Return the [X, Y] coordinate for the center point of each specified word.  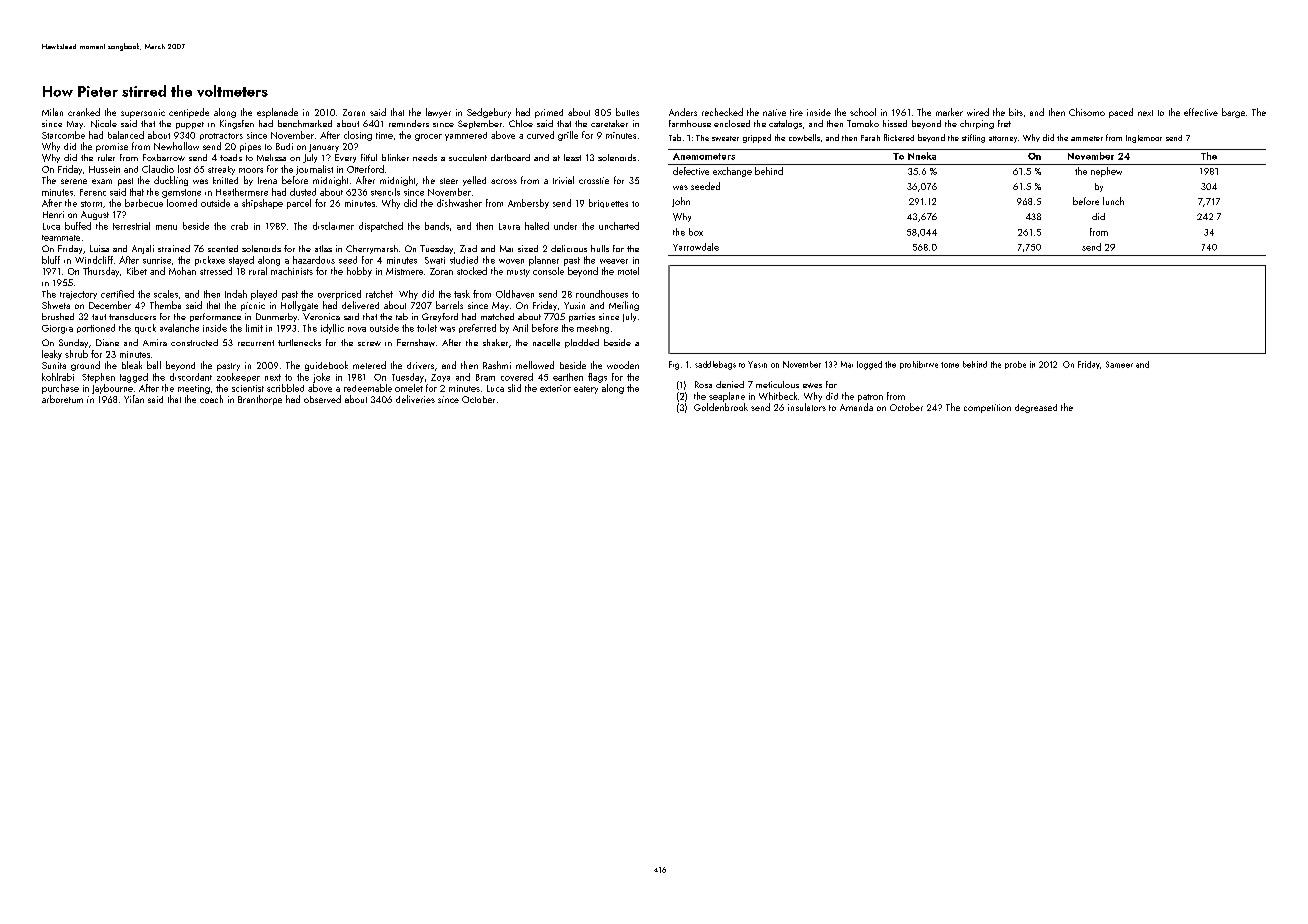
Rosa [703, 384]
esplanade [277, 113]
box [696, 232]
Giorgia [57, 329]
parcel [299, 204]
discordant [191, 377]
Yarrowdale [696, 247]
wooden [623, 365]
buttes [627, 112]
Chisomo [1087, 112]
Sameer [1119, 364]
